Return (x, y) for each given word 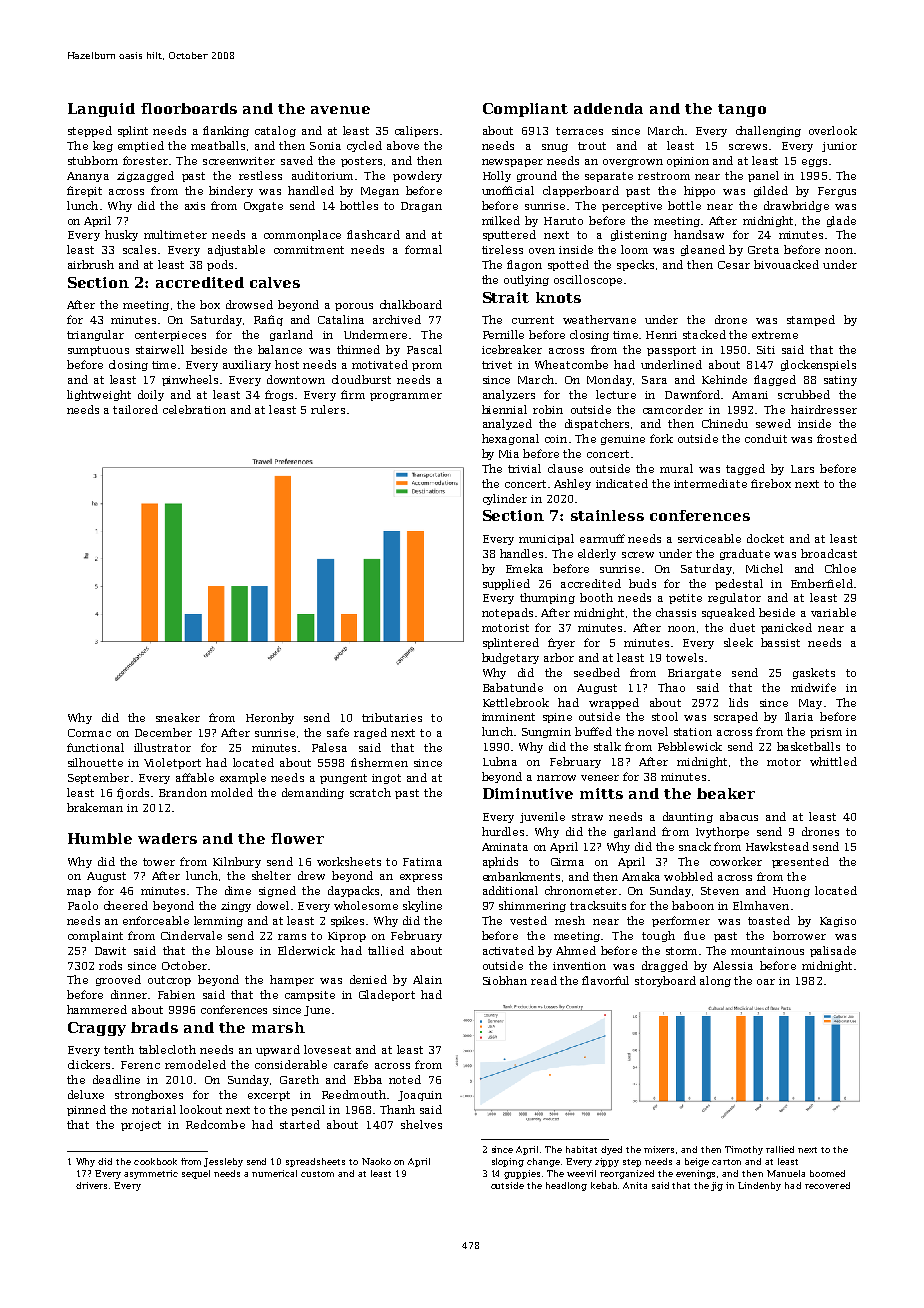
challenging (768, 131)
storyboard (665, 981)
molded (232, 792)
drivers (91, 1185)
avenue (340, 110)
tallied (386, 950)
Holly (497, 176)
